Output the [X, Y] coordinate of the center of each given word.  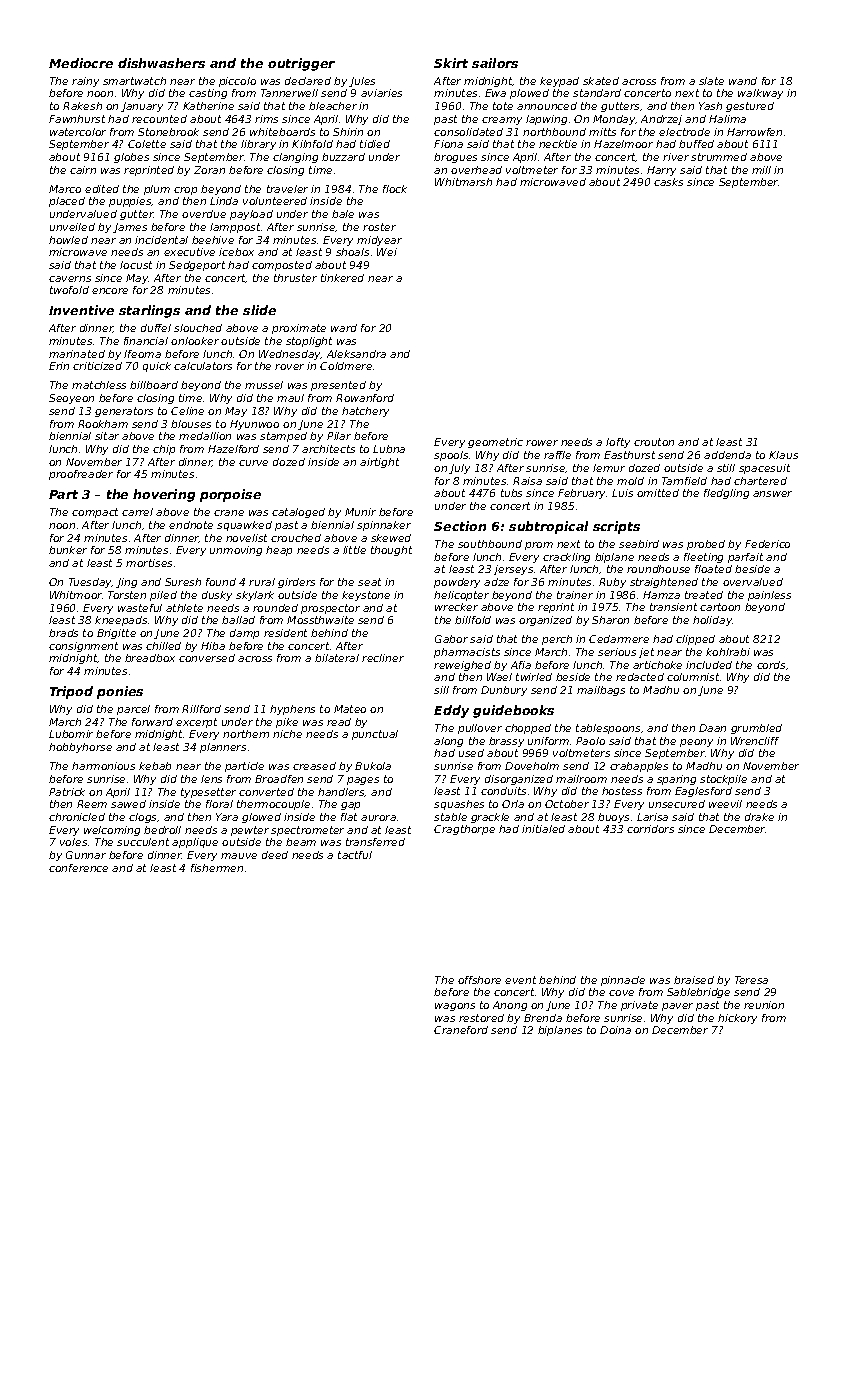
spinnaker [384, 526]
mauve [239, 856]
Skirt [451, 63]
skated [601, 81]
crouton [654, 442]
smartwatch [134, 81]
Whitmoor [76, 595]
